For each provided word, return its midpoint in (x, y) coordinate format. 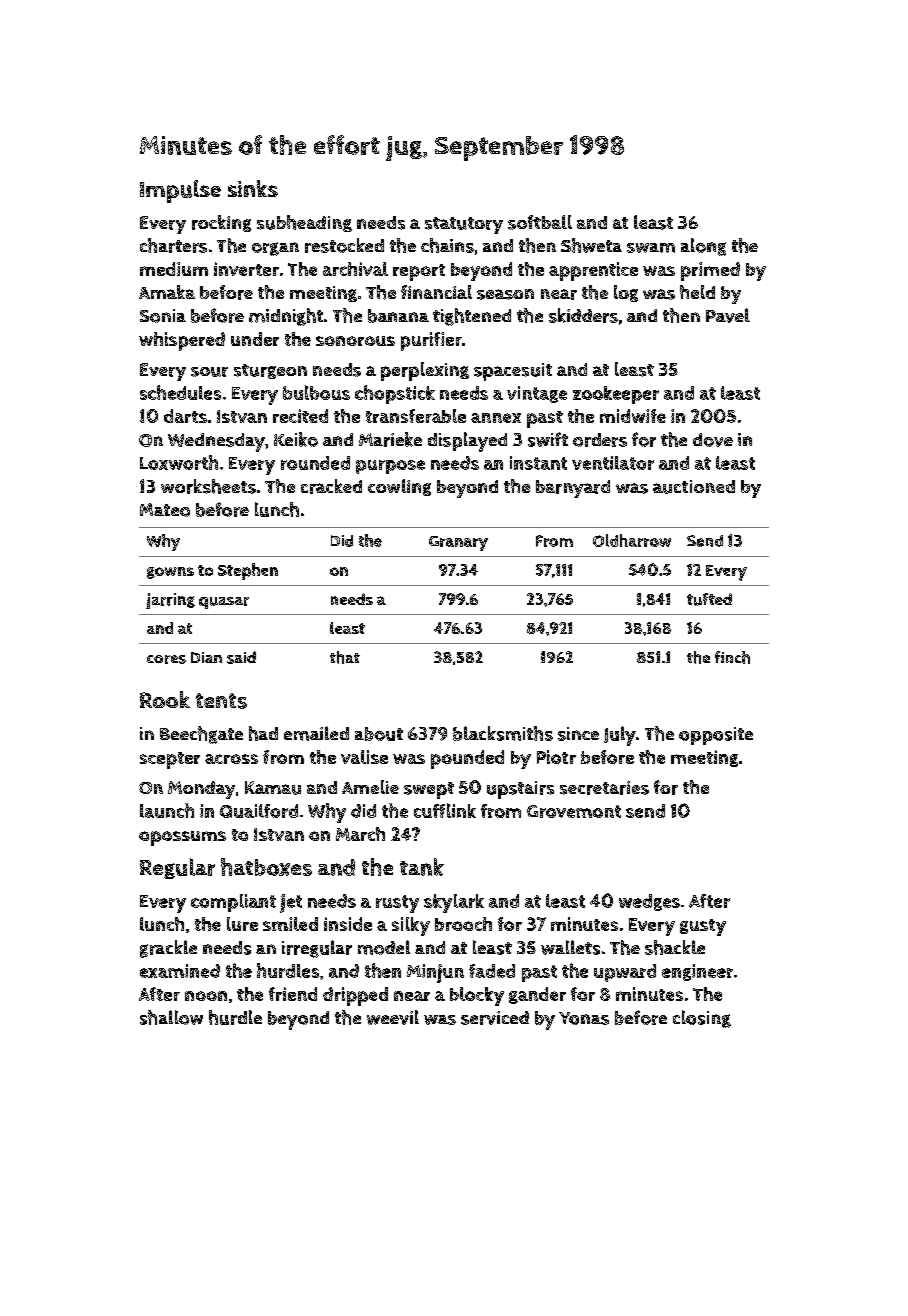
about (379, 734)
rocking (221, 223)
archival (355, 269)
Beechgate (201, 735)
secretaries (604, 788)
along (703, 247)
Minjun (435, 973)
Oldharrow (632, 540)
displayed (467, 442)
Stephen (248, 571)
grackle (168, 949)
